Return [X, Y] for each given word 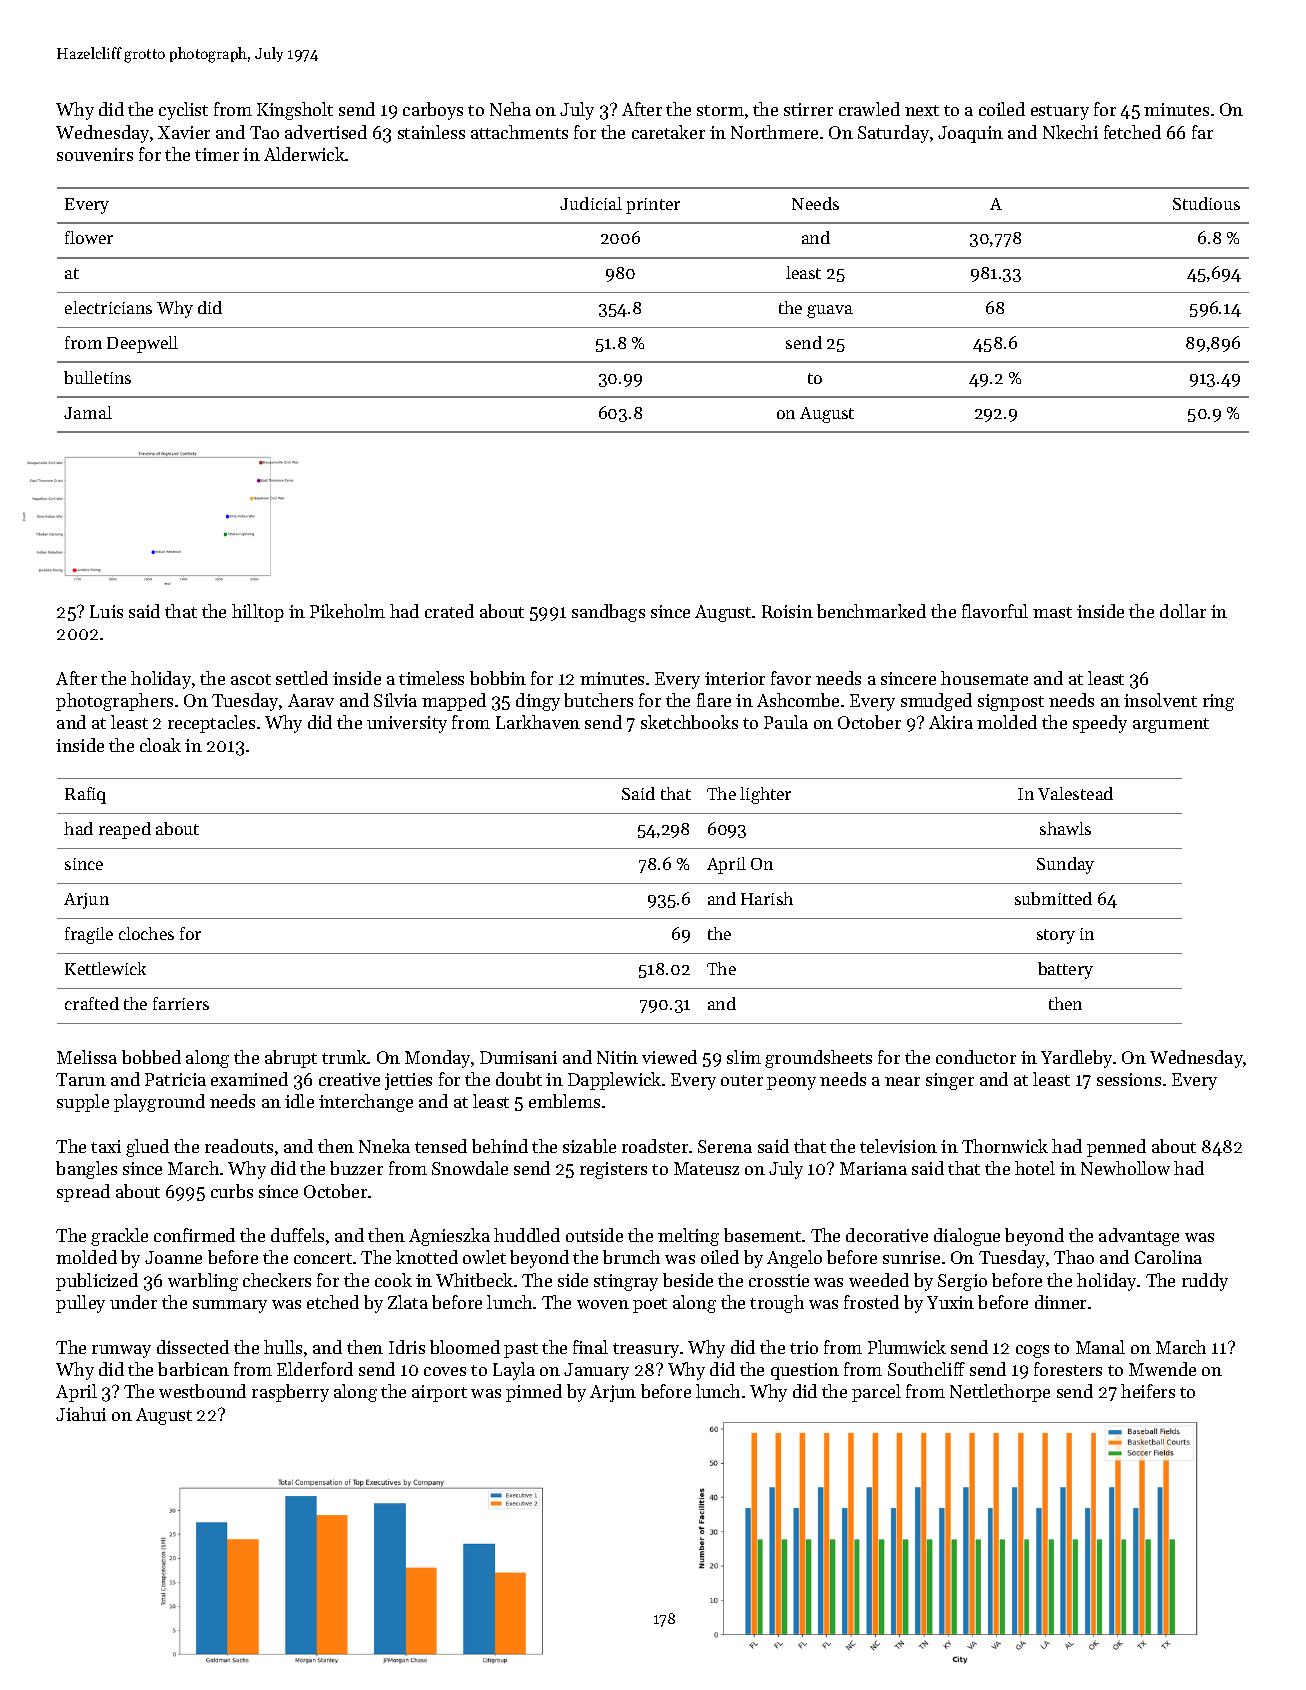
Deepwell [142, 344]
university [407, 724]
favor [791, 678]
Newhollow [1125, 1168]
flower [89, 237]
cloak [160, 745]
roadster [655, 1146]
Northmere [774, 132]
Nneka [384, 1146]
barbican [193, 1369]
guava [830, 311]
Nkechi [1070, 132]
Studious [1206, 203]
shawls [1065, 828]
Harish [767, 898]
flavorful [995, 611]
